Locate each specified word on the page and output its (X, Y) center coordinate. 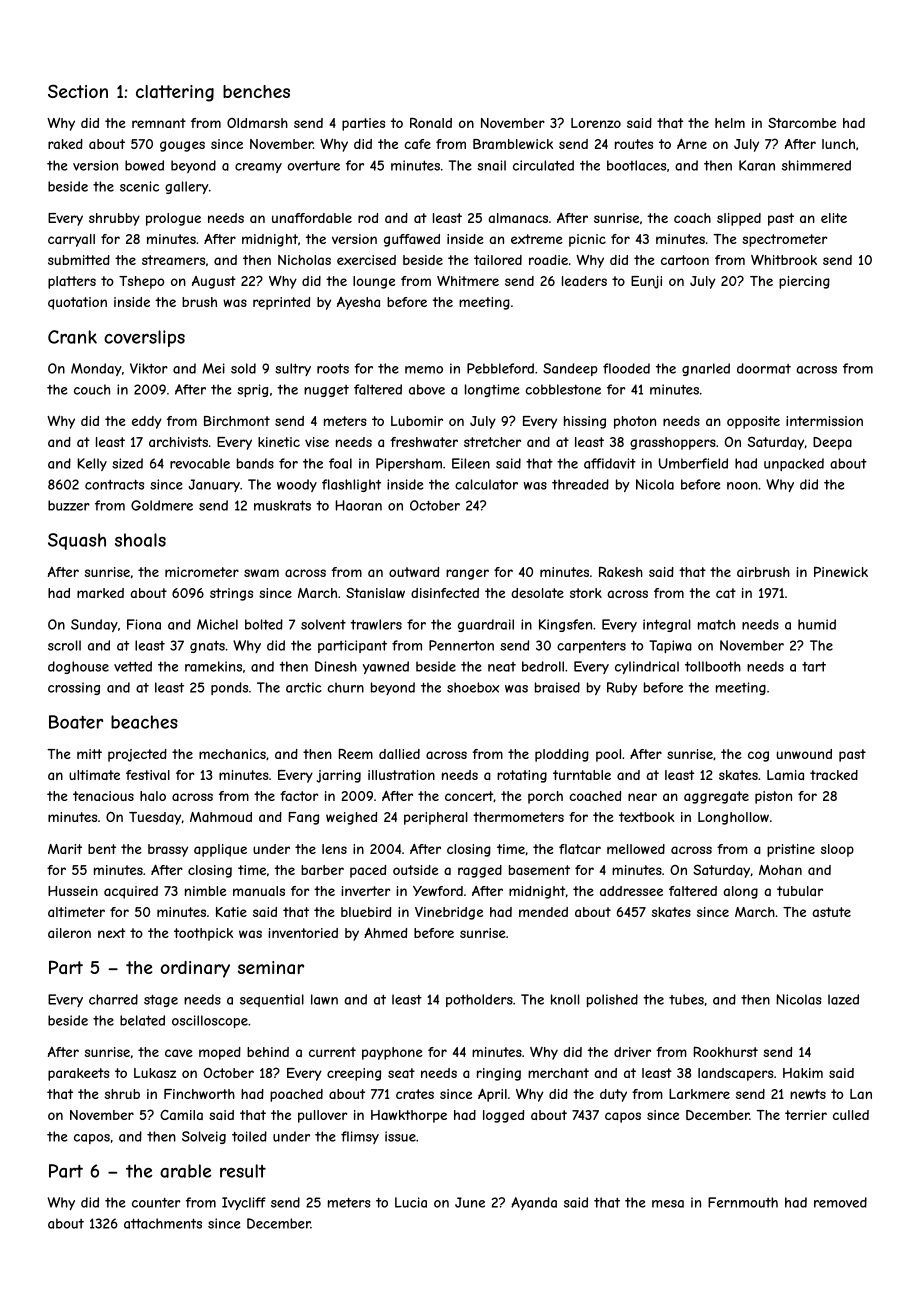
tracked (834, 775)
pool (608, 755)
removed (840, 1202)
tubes (686, 999)
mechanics (232, 754)
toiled (249, 1136)
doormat (764, 368)
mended (543, 912)
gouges (182, 146)
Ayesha (358, 303)
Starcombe (802, 123)
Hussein (73, 891)
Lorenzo (596, 123)
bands (255, 463)
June (470, 1202)
